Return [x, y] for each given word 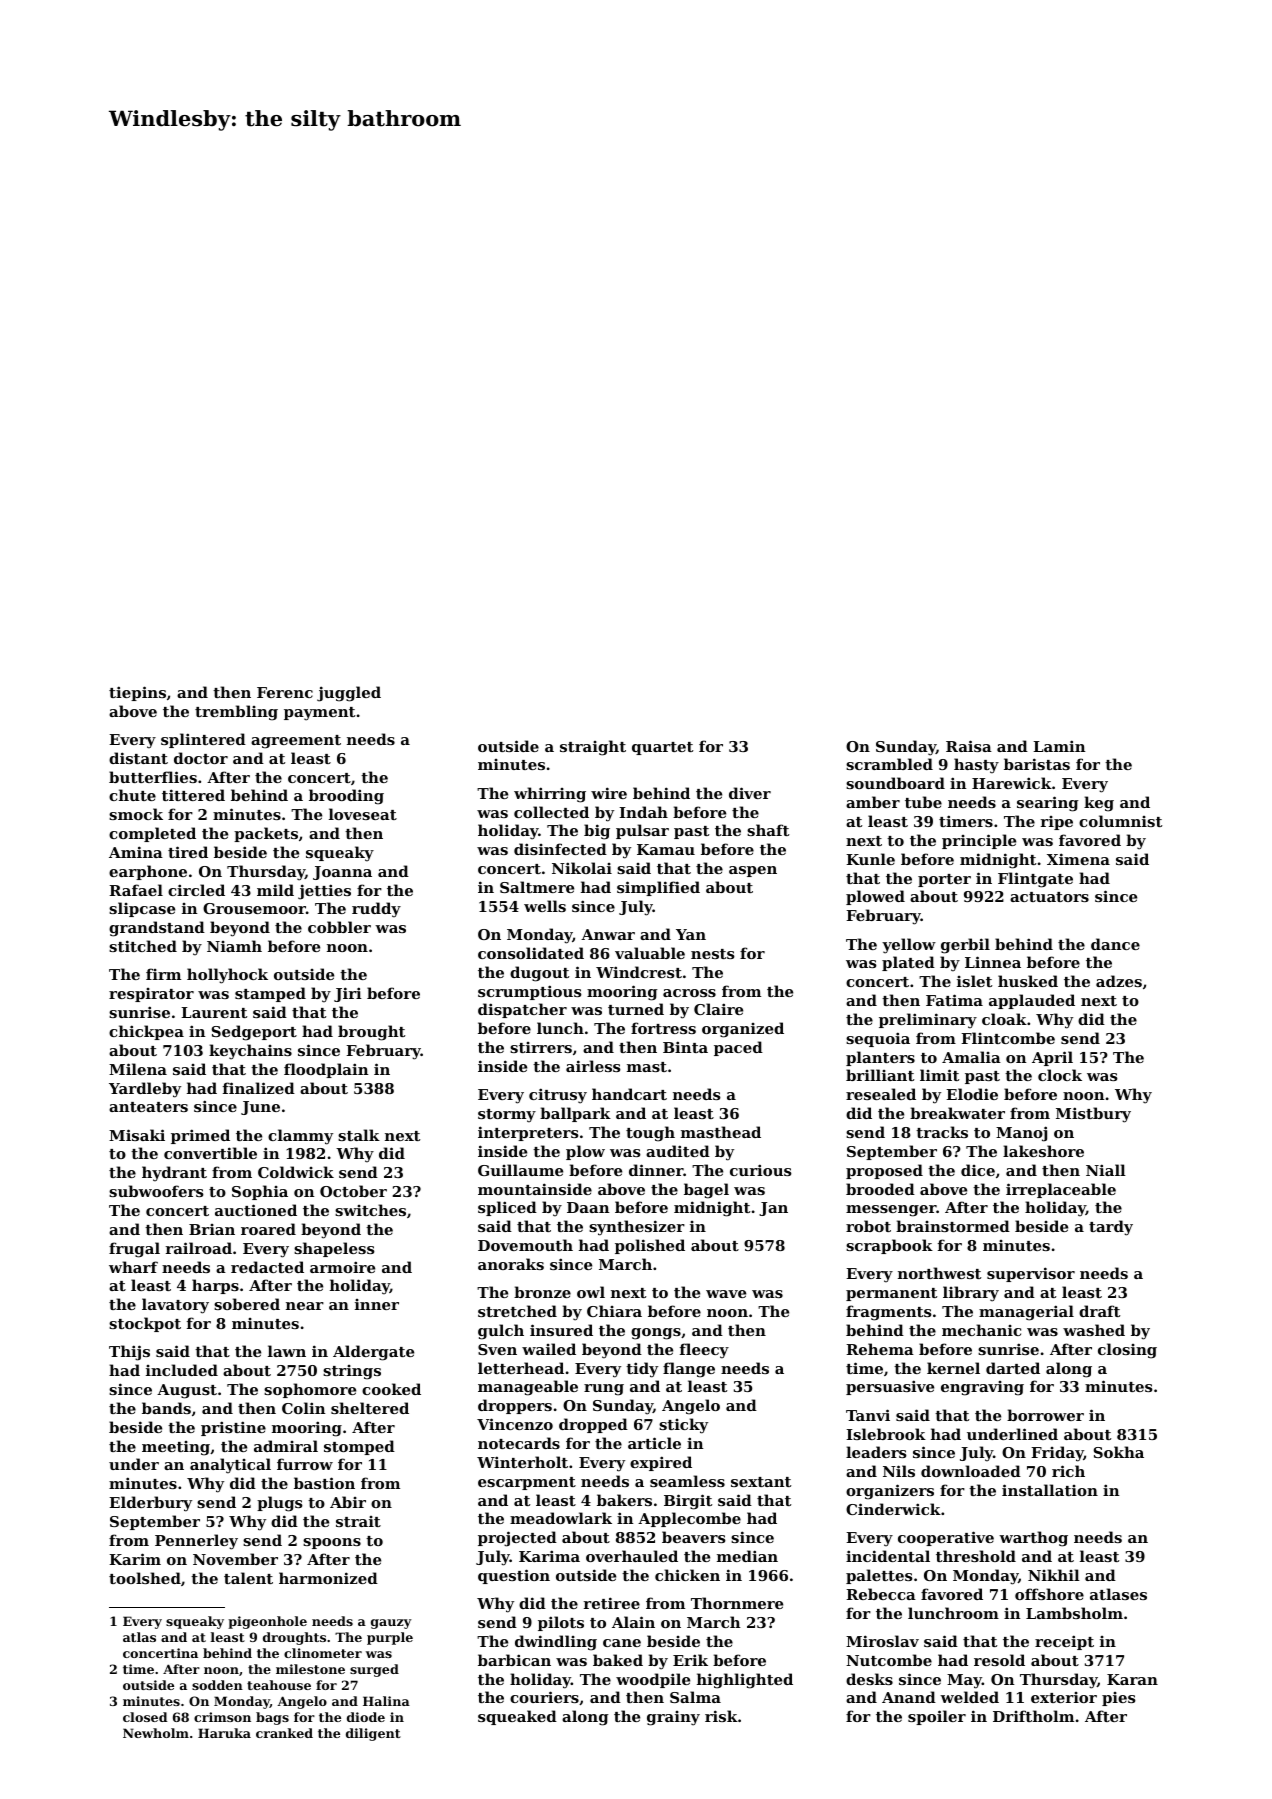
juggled [349, 694]
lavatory [175, 1306]
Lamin [1059, 746]
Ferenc [285, 692]
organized [743, 1030]
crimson [222, 1717]
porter [944, 880]
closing [1127, 1351]
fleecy [704, 1351]
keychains [250, 1052]
